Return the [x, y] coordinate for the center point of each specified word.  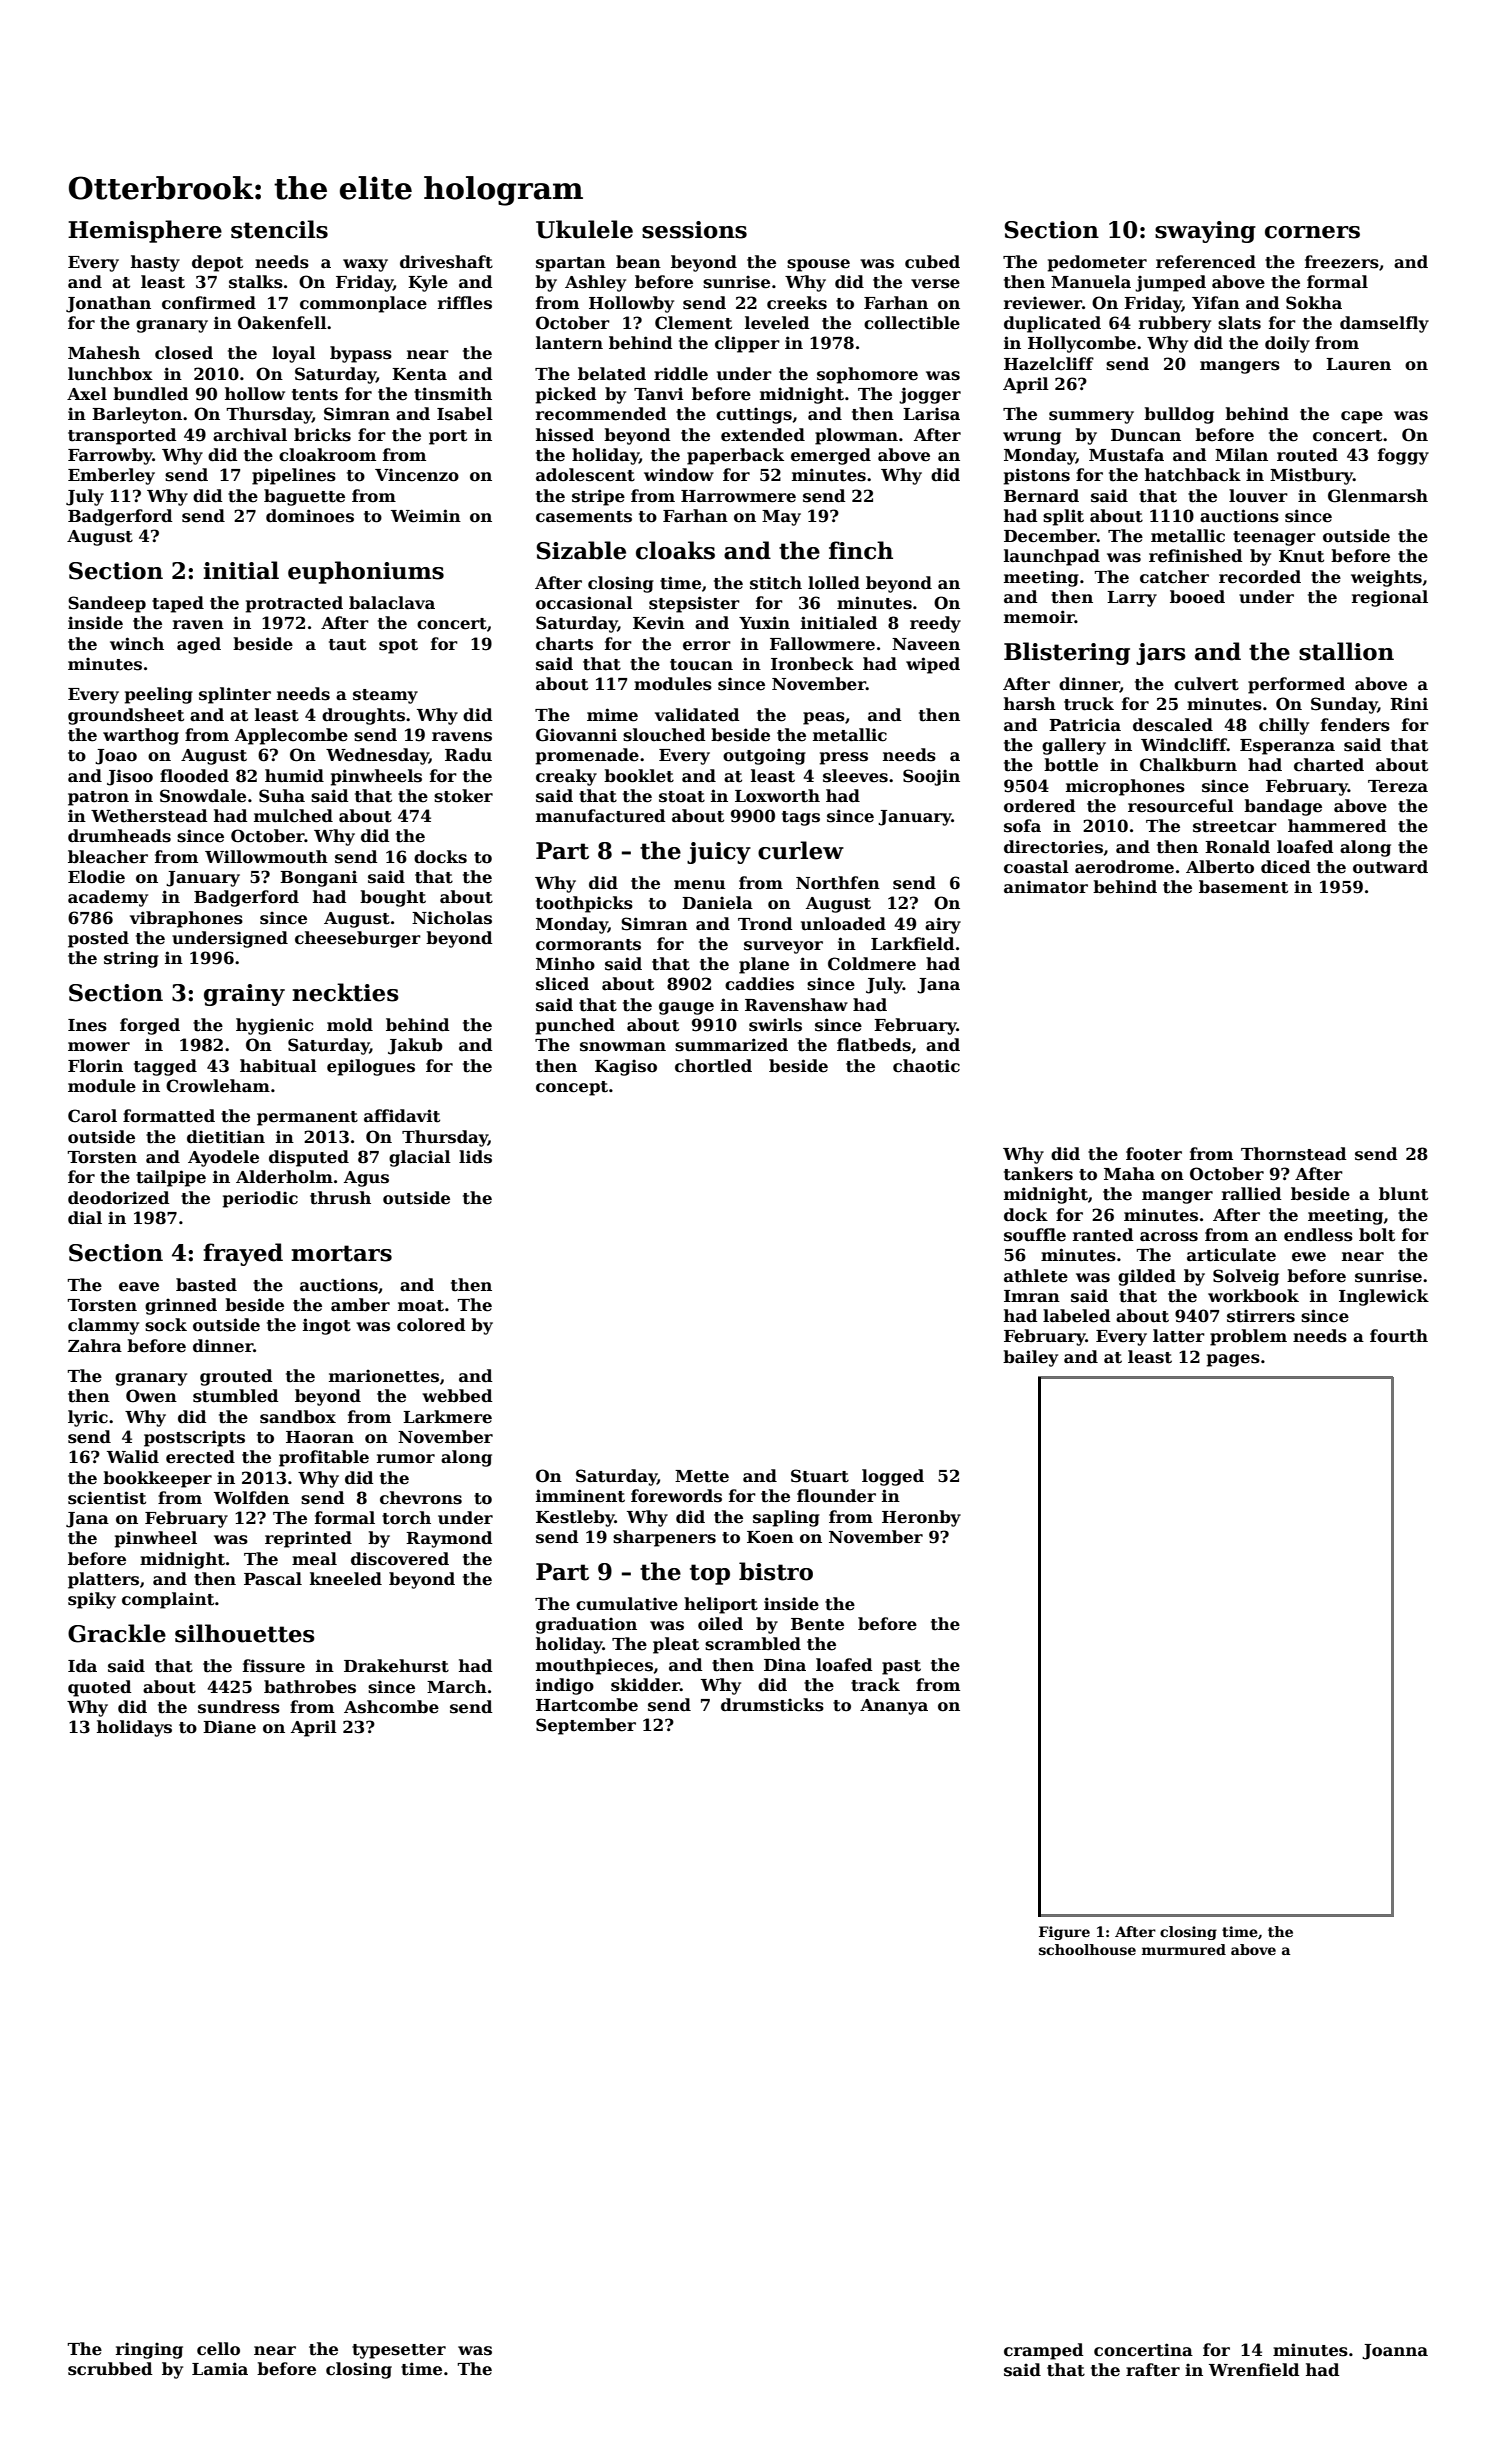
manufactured [601, 816]
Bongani [319, 878]
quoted [100, 1688]
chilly [1284, 726]
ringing [149, 2350]
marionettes [384, 1376]
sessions [694, 230]
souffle [1035, 1235]
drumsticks [772, 1705]
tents [315, 395]
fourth [1399, 1336]
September [586, 1726]
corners [1312, 232]
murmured [1184, 1949]
